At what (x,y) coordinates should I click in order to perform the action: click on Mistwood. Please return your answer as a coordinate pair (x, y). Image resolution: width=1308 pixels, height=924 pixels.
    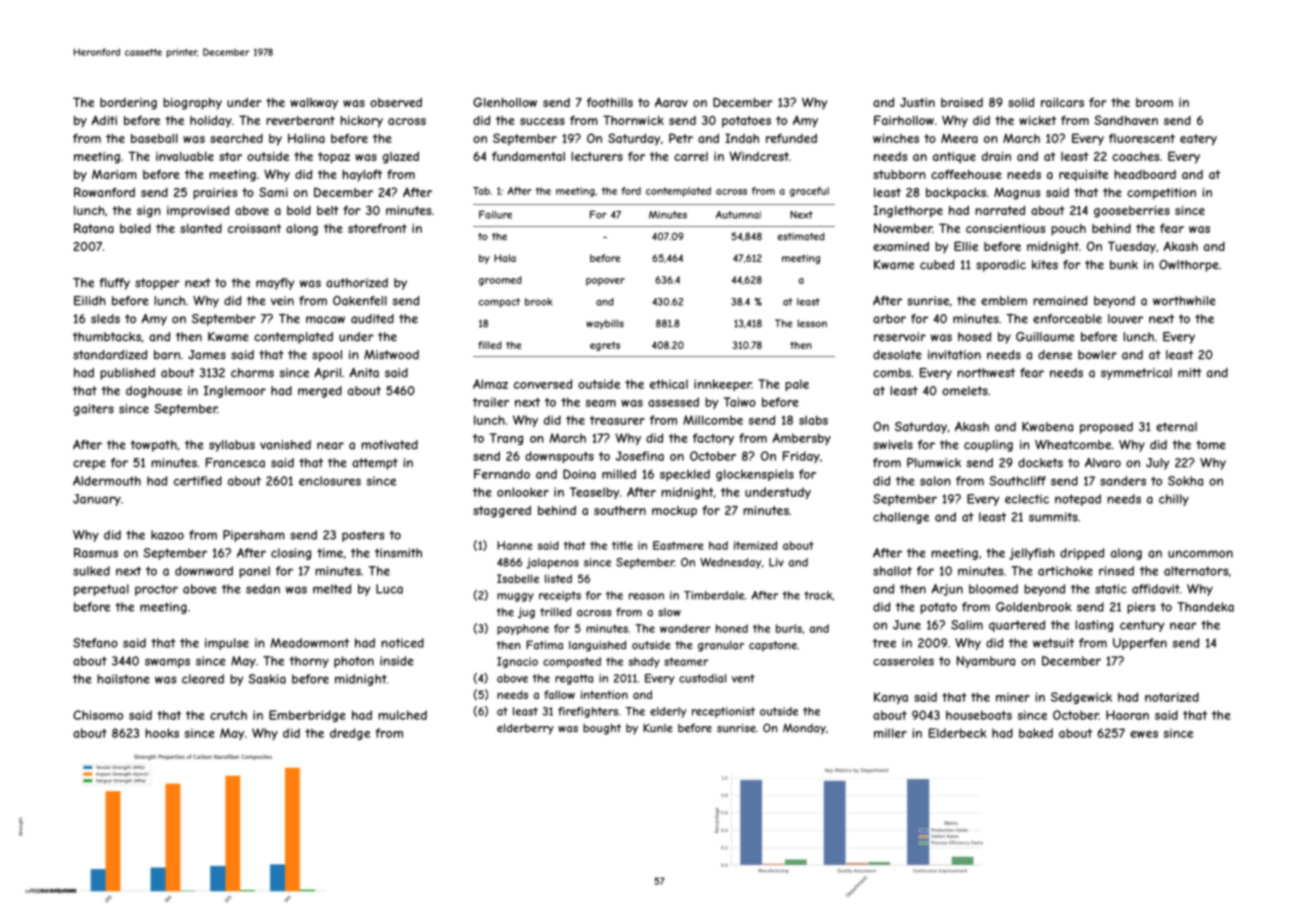
    Looking at the image, I should click on (391, 355).
